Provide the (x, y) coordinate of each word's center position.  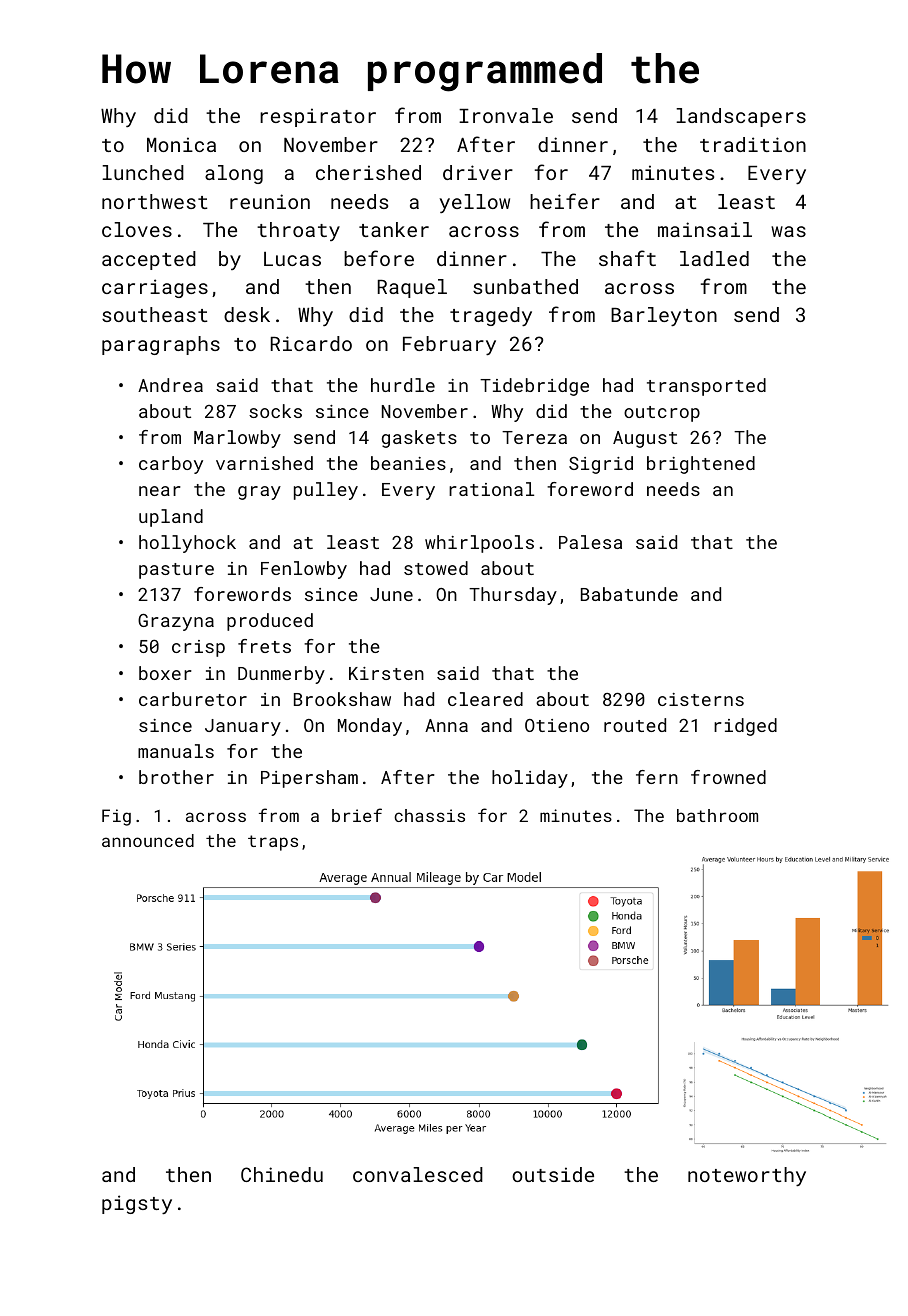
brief (357, 815)
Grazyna (176, 622)
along (234, 174)
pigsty (137, 1204)
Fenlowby (304, 570)
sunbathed (525, 286)
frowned (728, 777)
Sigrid (601, 465)
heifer (565, 201)
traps (273, 843)
